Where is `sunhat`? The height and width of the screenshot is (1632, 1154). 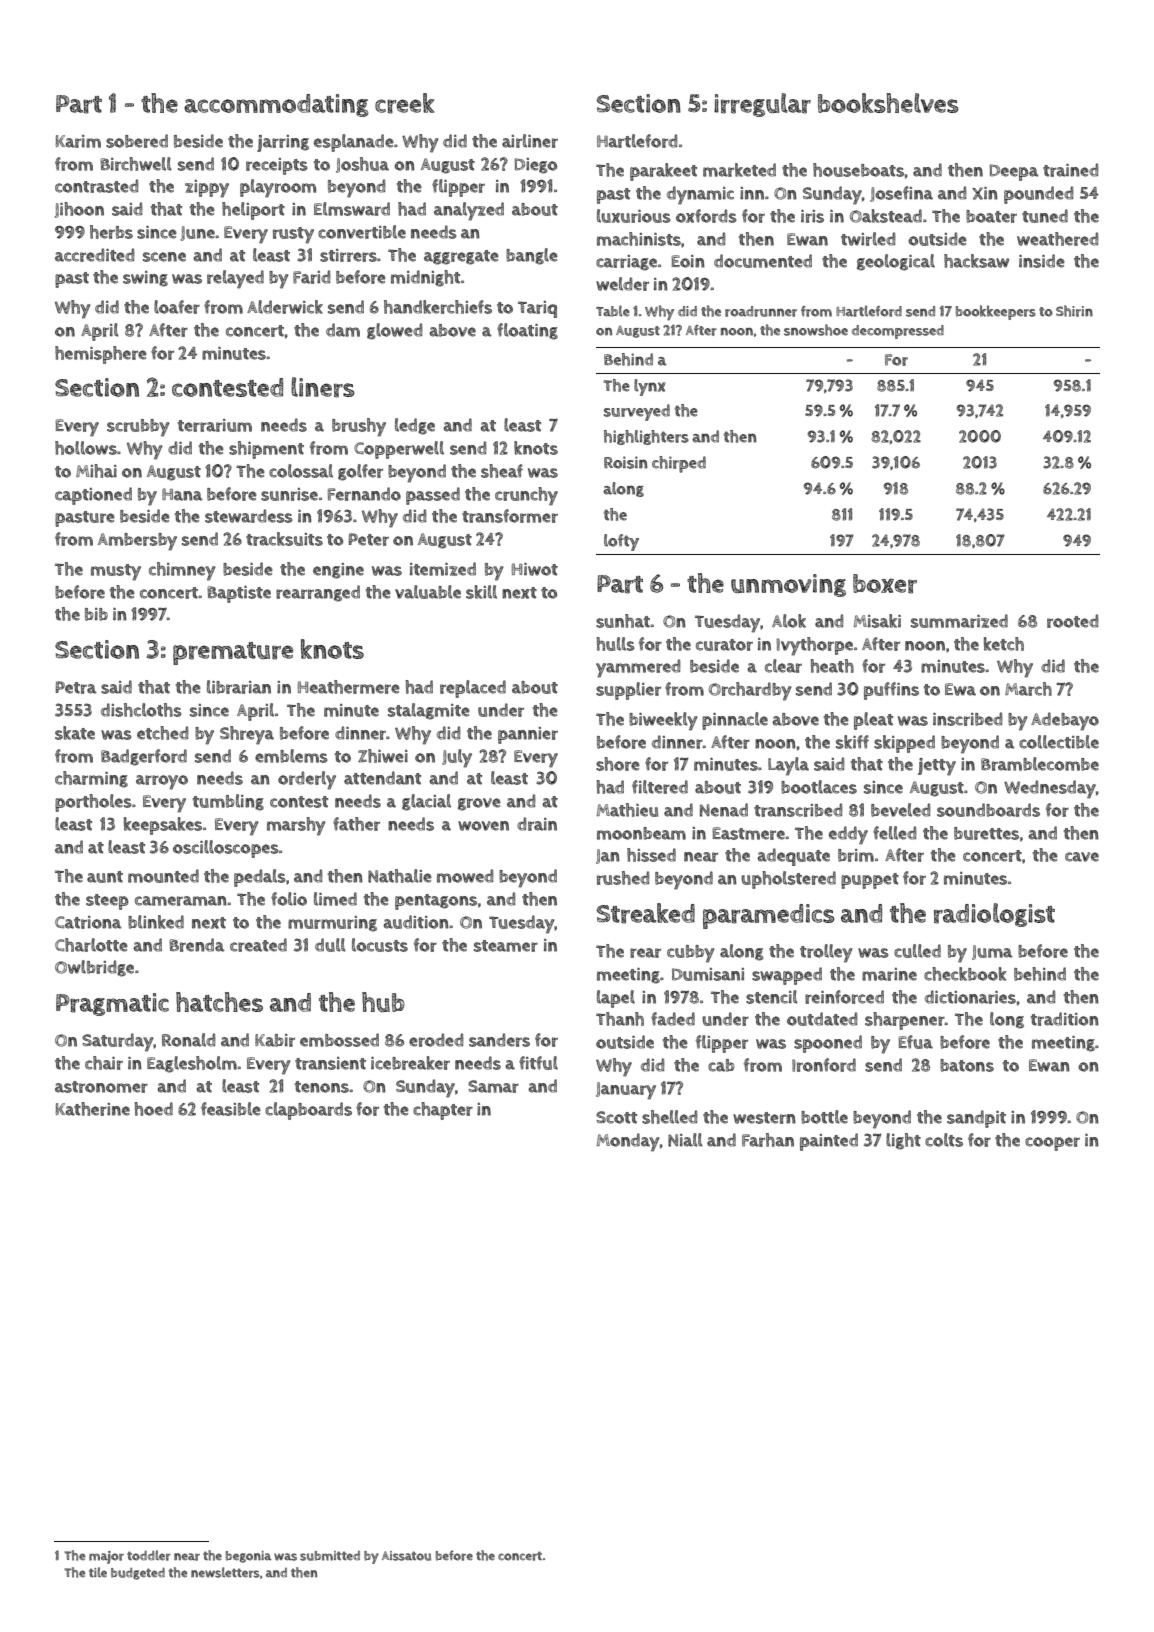
sunhat is located at coordinates (623, 621).
